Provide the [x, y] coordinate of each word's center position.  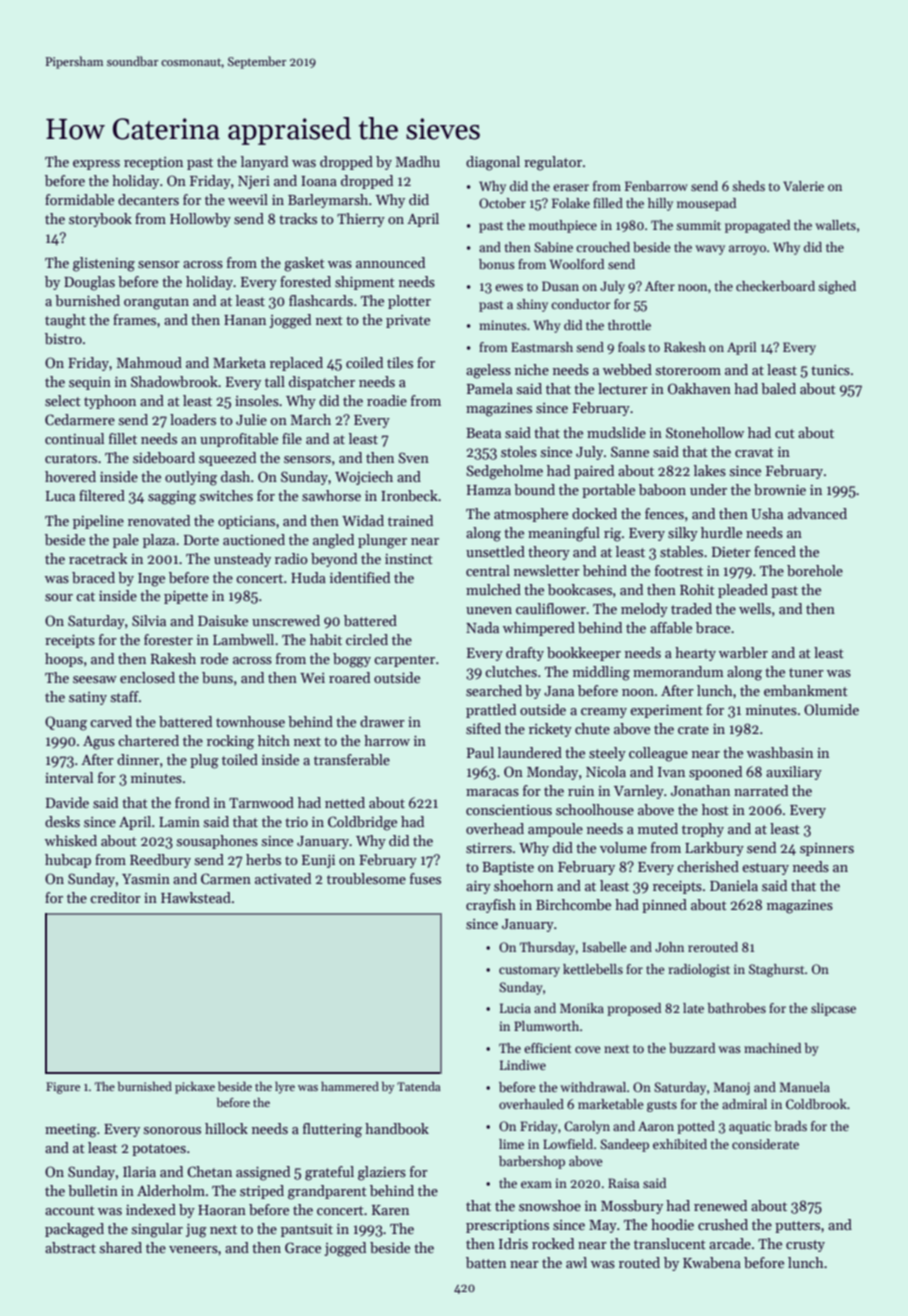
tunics [830, 370]
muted [658, 828]
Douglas [89, 283]
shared [120, 1247]
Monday [552, 773]
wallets [835, 225]
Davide [67, 802]
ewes [509, 287]
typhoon [110, 402]
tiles [400, 362]
